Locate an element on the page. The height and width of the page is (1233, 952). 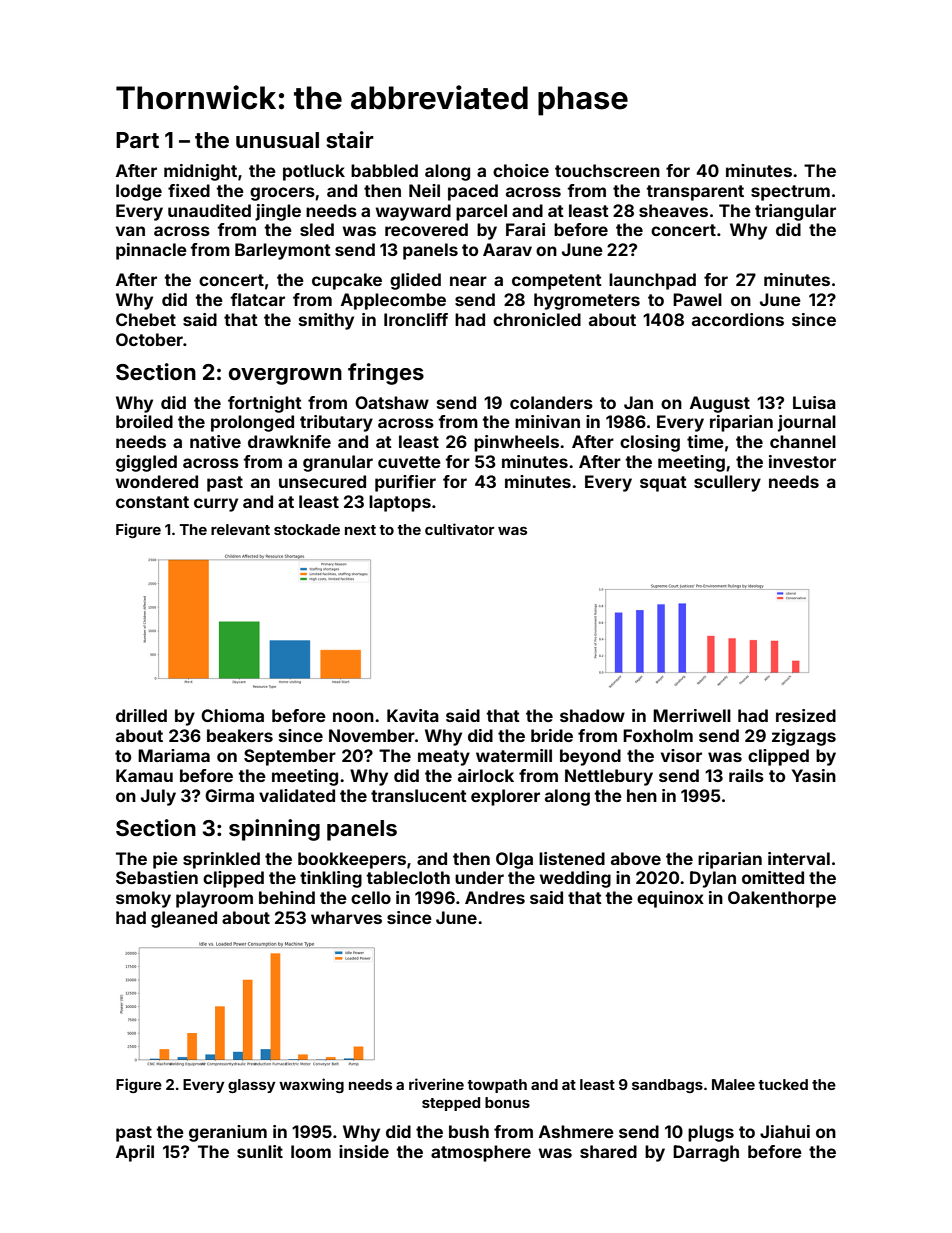
meaty is located at coordinates (444, 758).
